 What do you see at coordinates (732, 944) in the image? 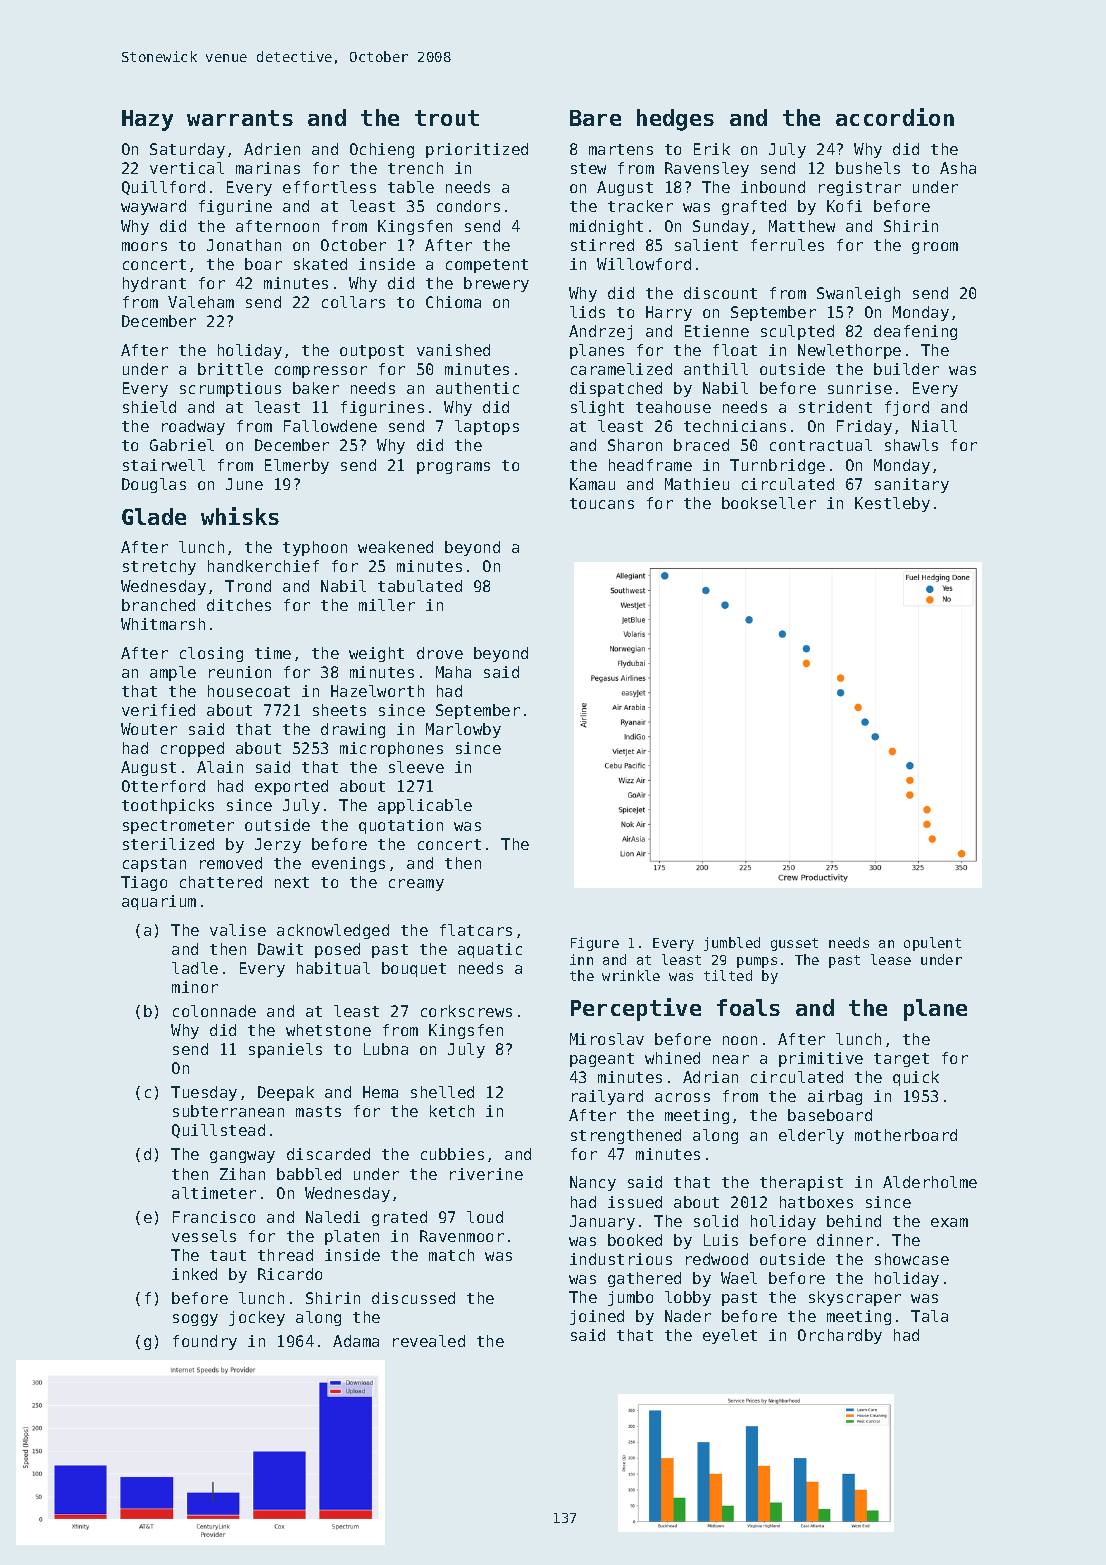
I see `jumbled` at bounding box center [732, 944].
